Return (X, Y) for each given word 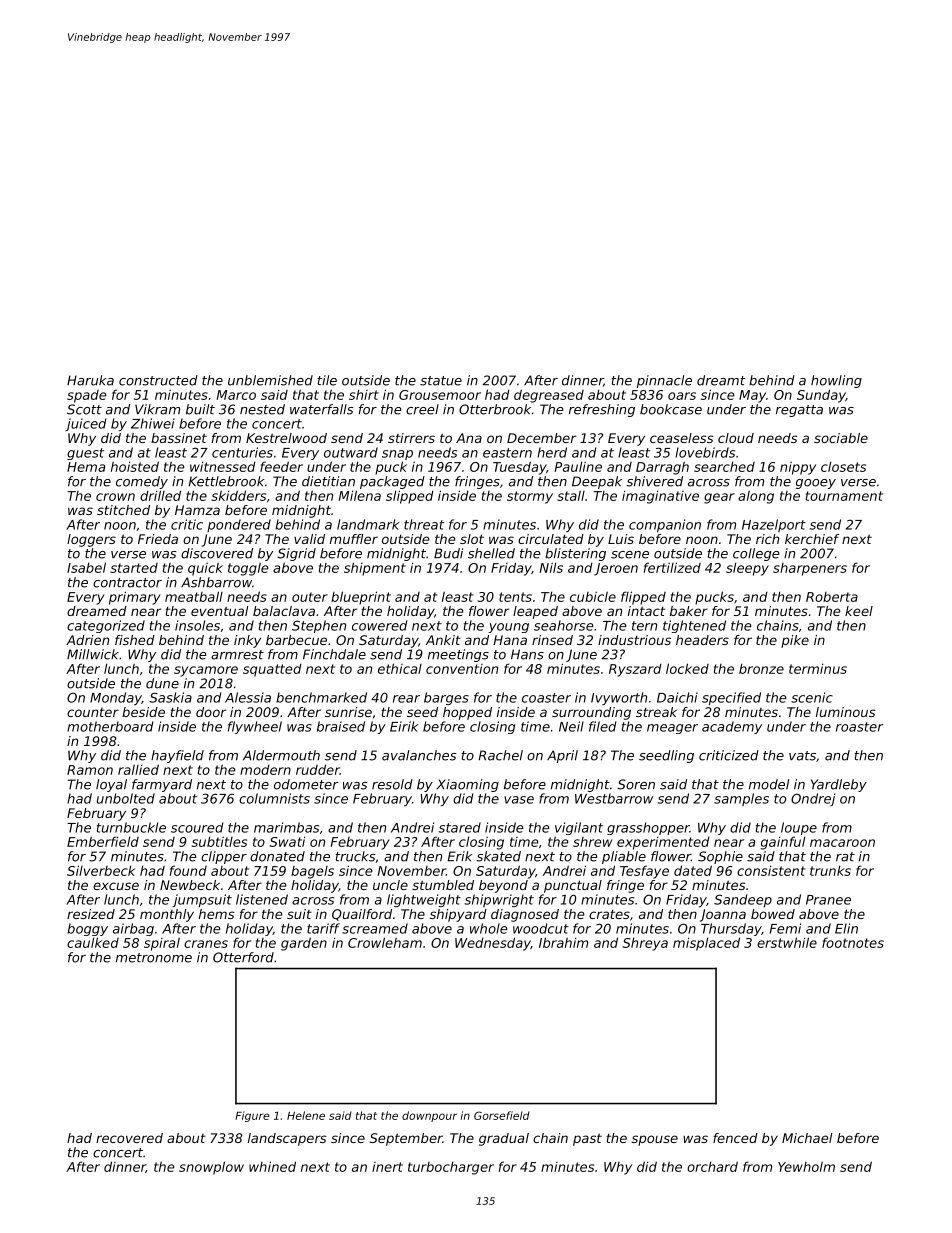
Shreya (645, 944)
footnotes (853, 942)
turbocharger (451, 1168)
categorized (106, 626)
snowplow (211, 1168)
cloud (736, 438)
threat (424, 524)
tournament (844, 496)
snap (397, 455)
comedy (142, 482)
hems (217, 914)
